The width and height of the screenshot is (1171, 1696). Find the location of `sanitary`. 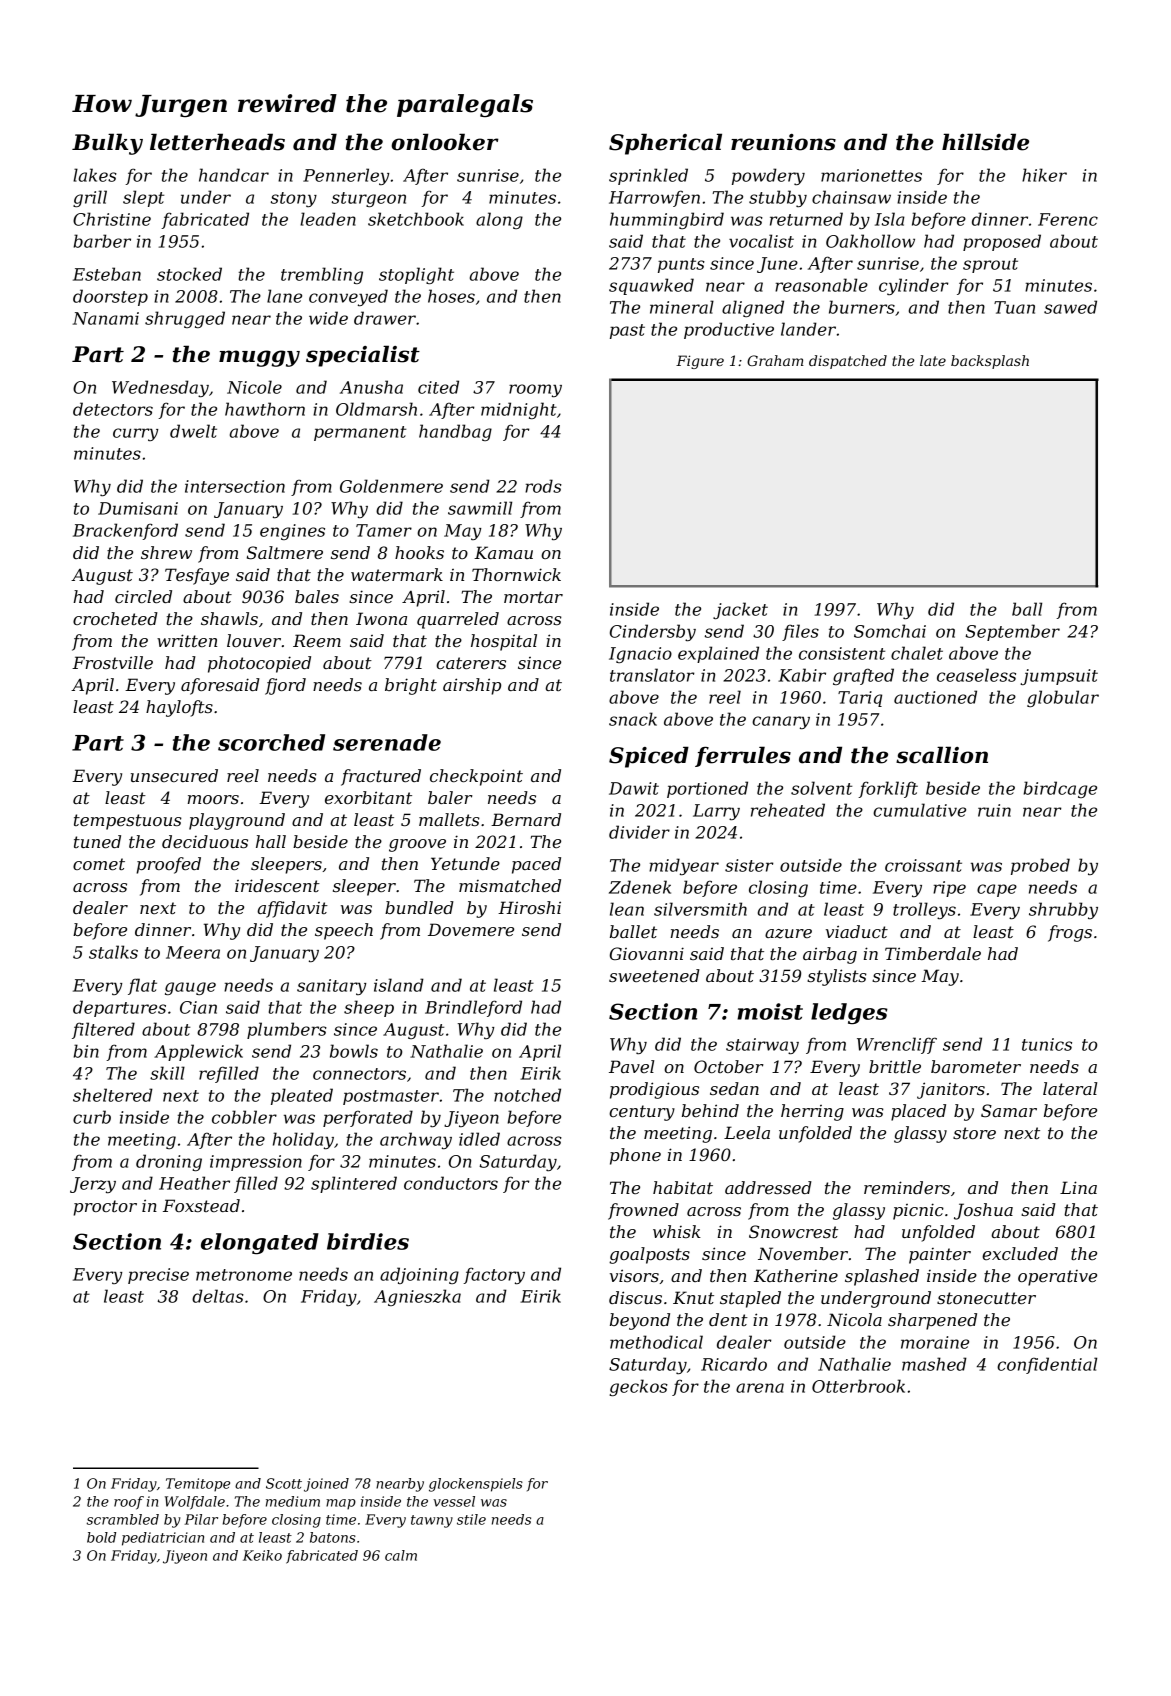

sanitary is located at coordinates (331, 987).
